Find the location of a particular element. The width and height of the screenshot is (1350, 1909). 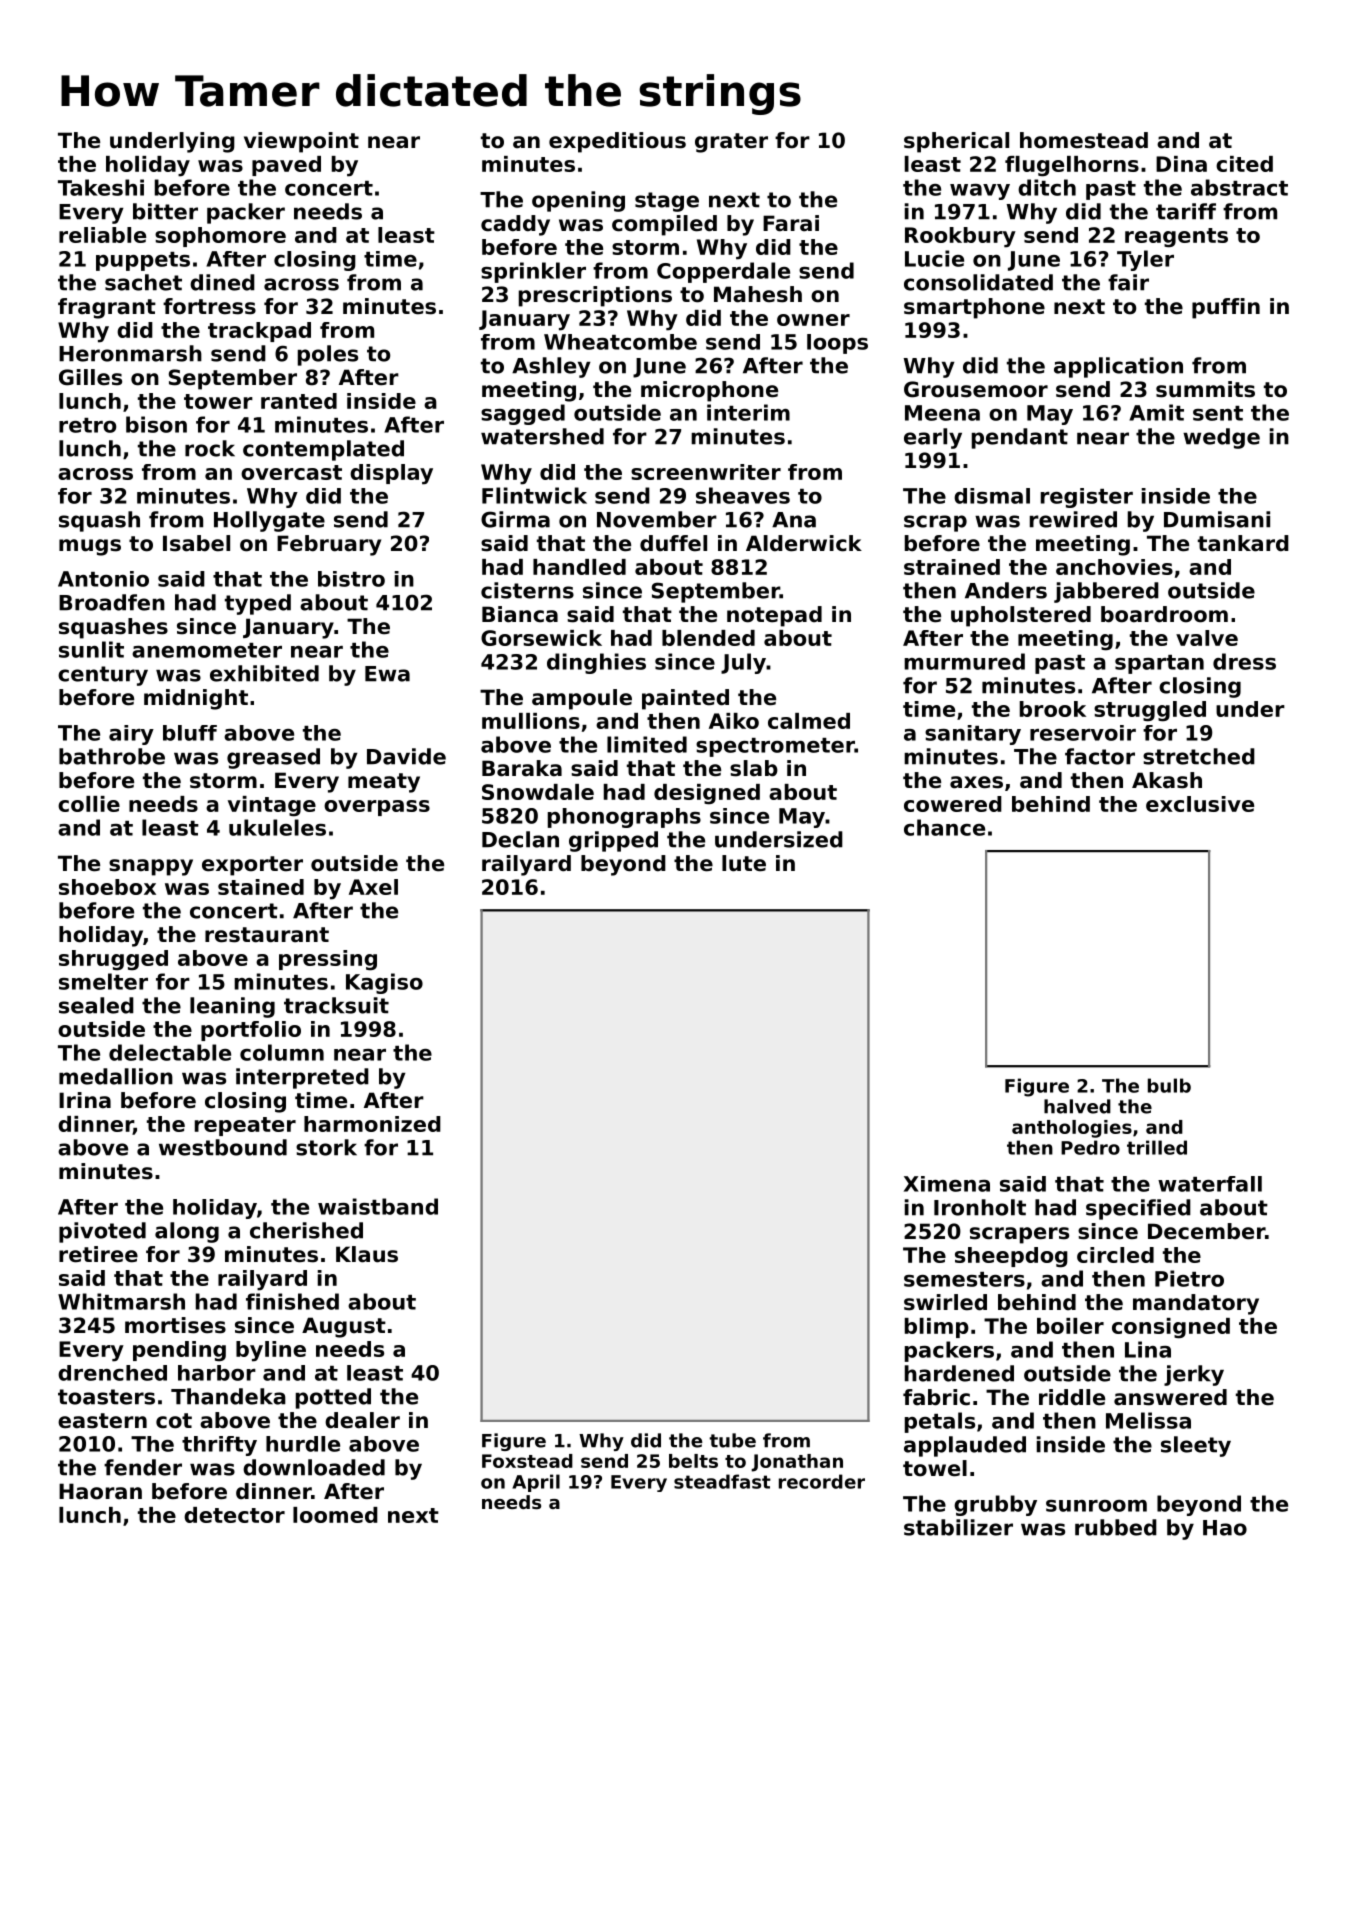

spherical is located at coordinates (956, 142).
